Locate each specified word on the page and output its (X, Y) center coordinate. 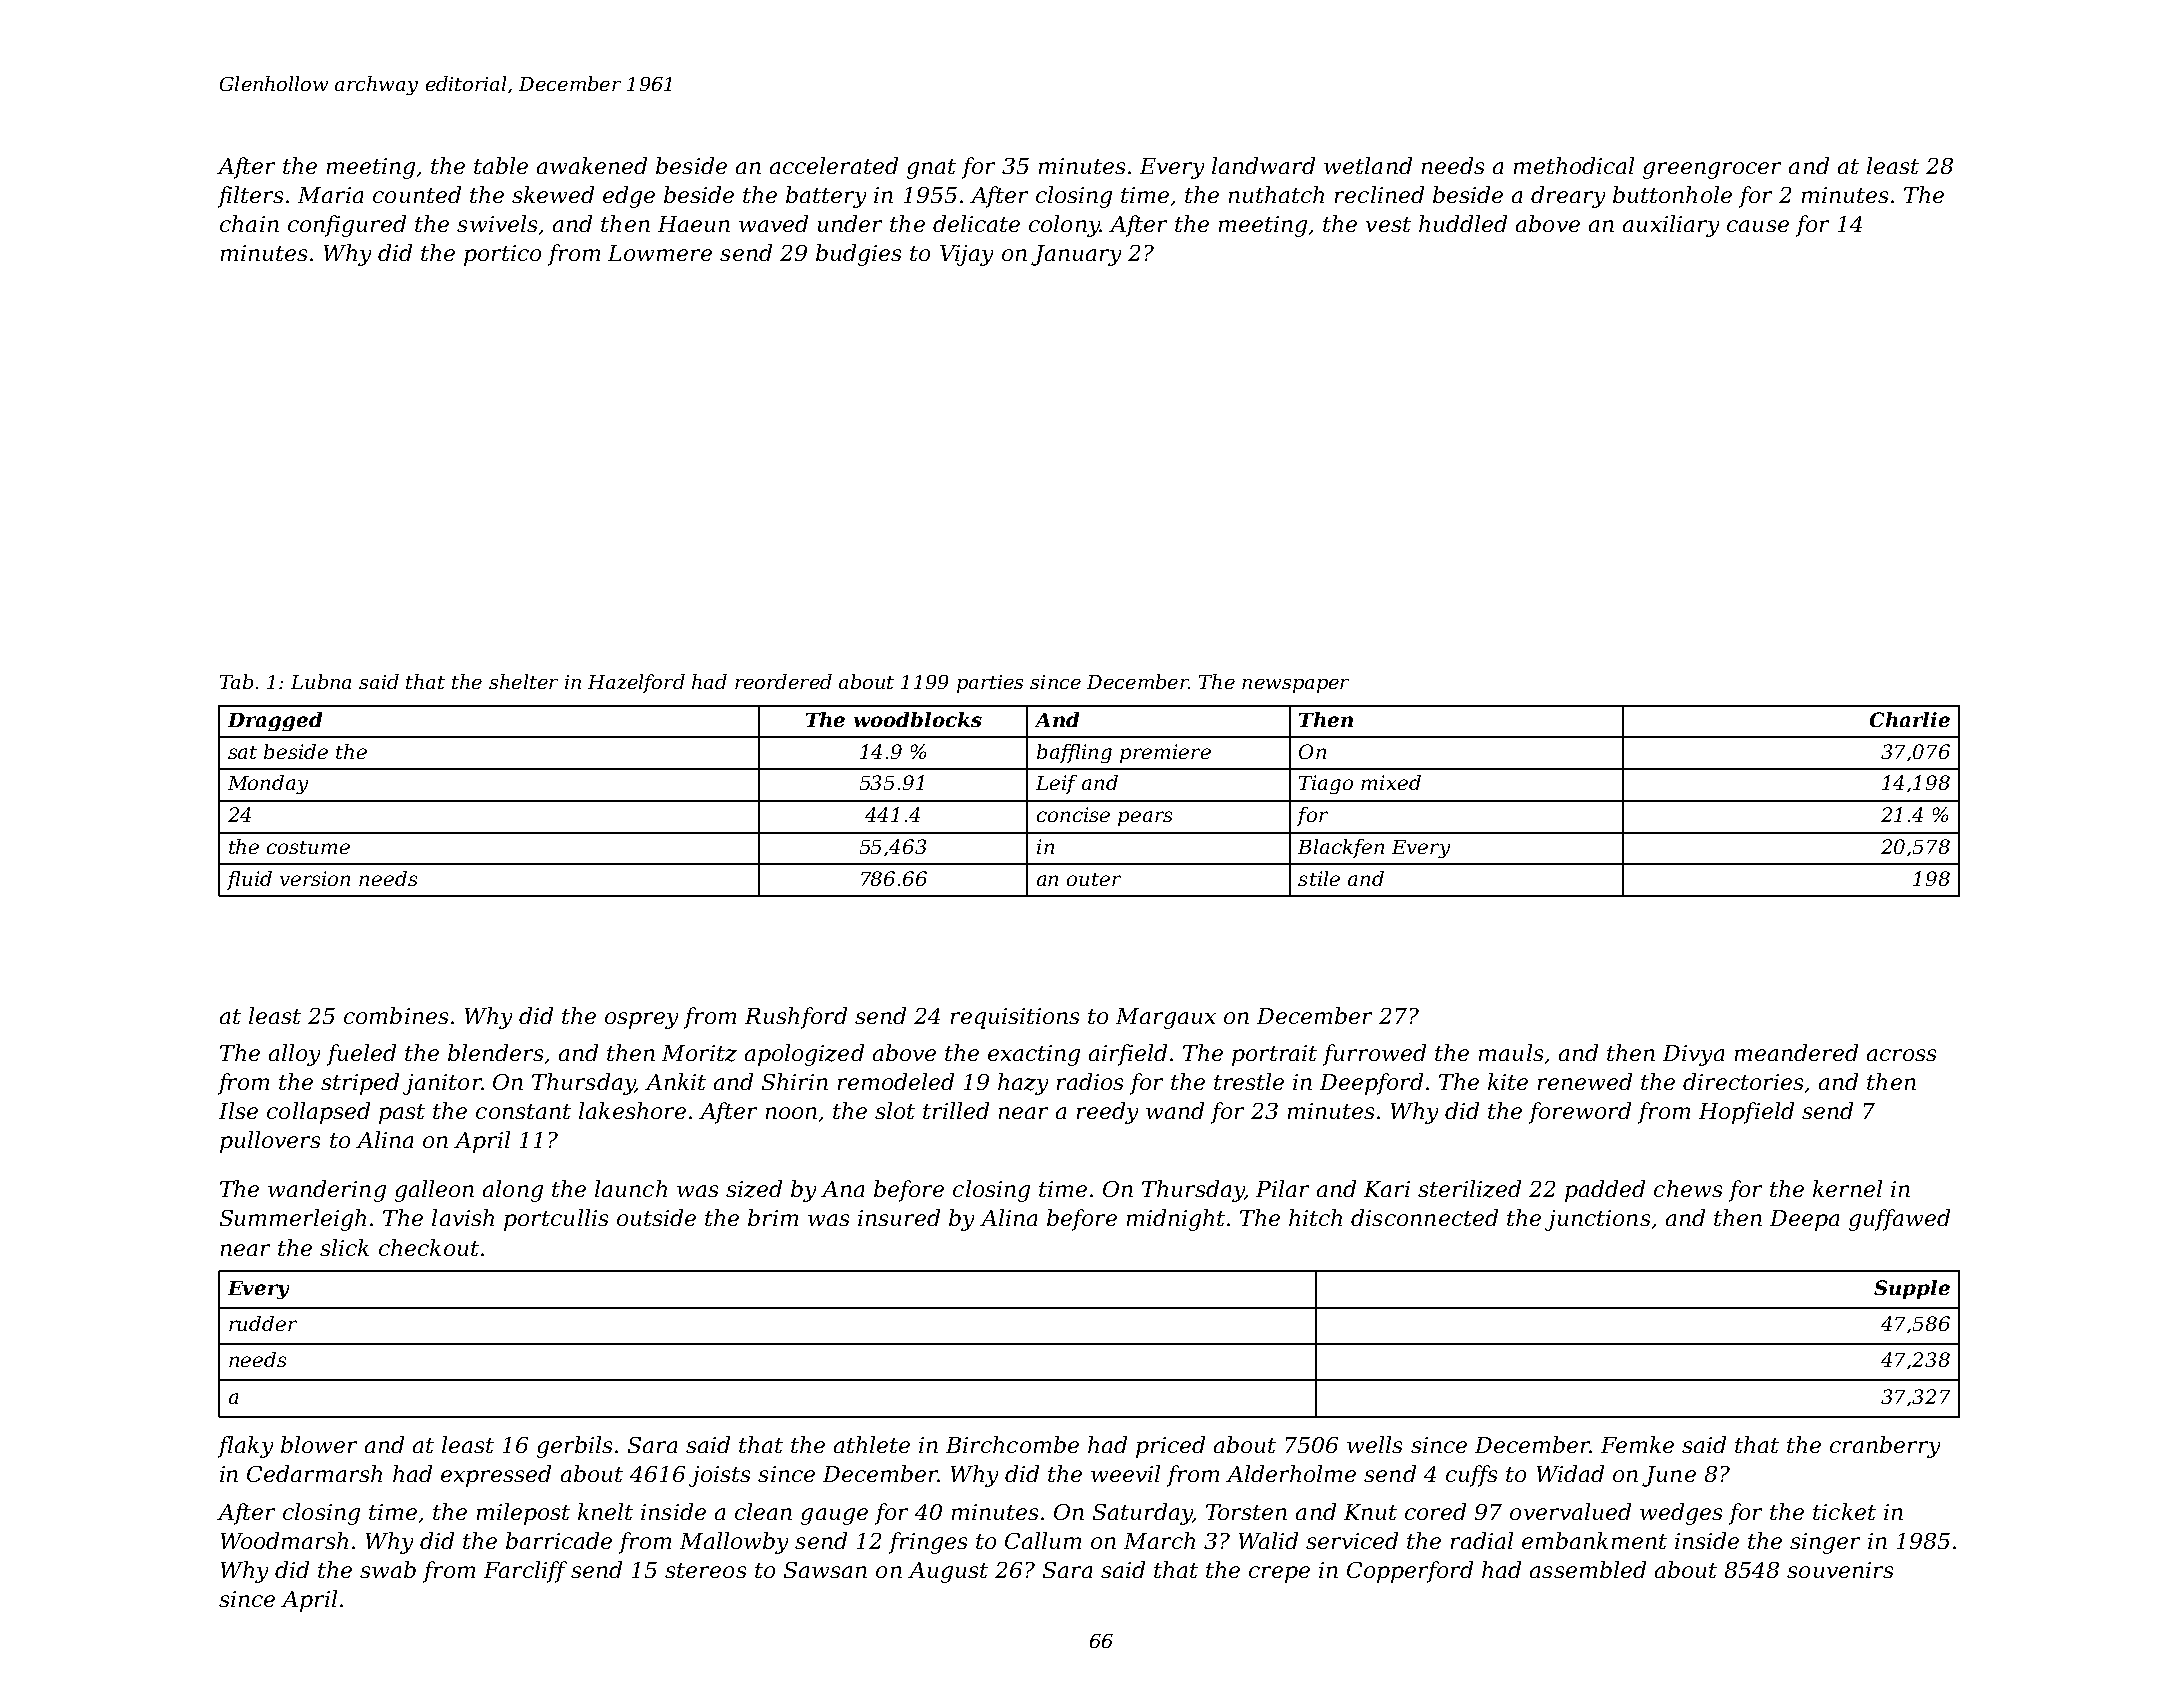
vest (1388, 224)
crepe (1279, 1574)
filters (250, 197)
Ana (842, 1189)
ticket (1844, 1511)
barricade (559, 1540)
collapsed (318, 1113)
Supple (1912, 1289)
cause (1758, 226)
